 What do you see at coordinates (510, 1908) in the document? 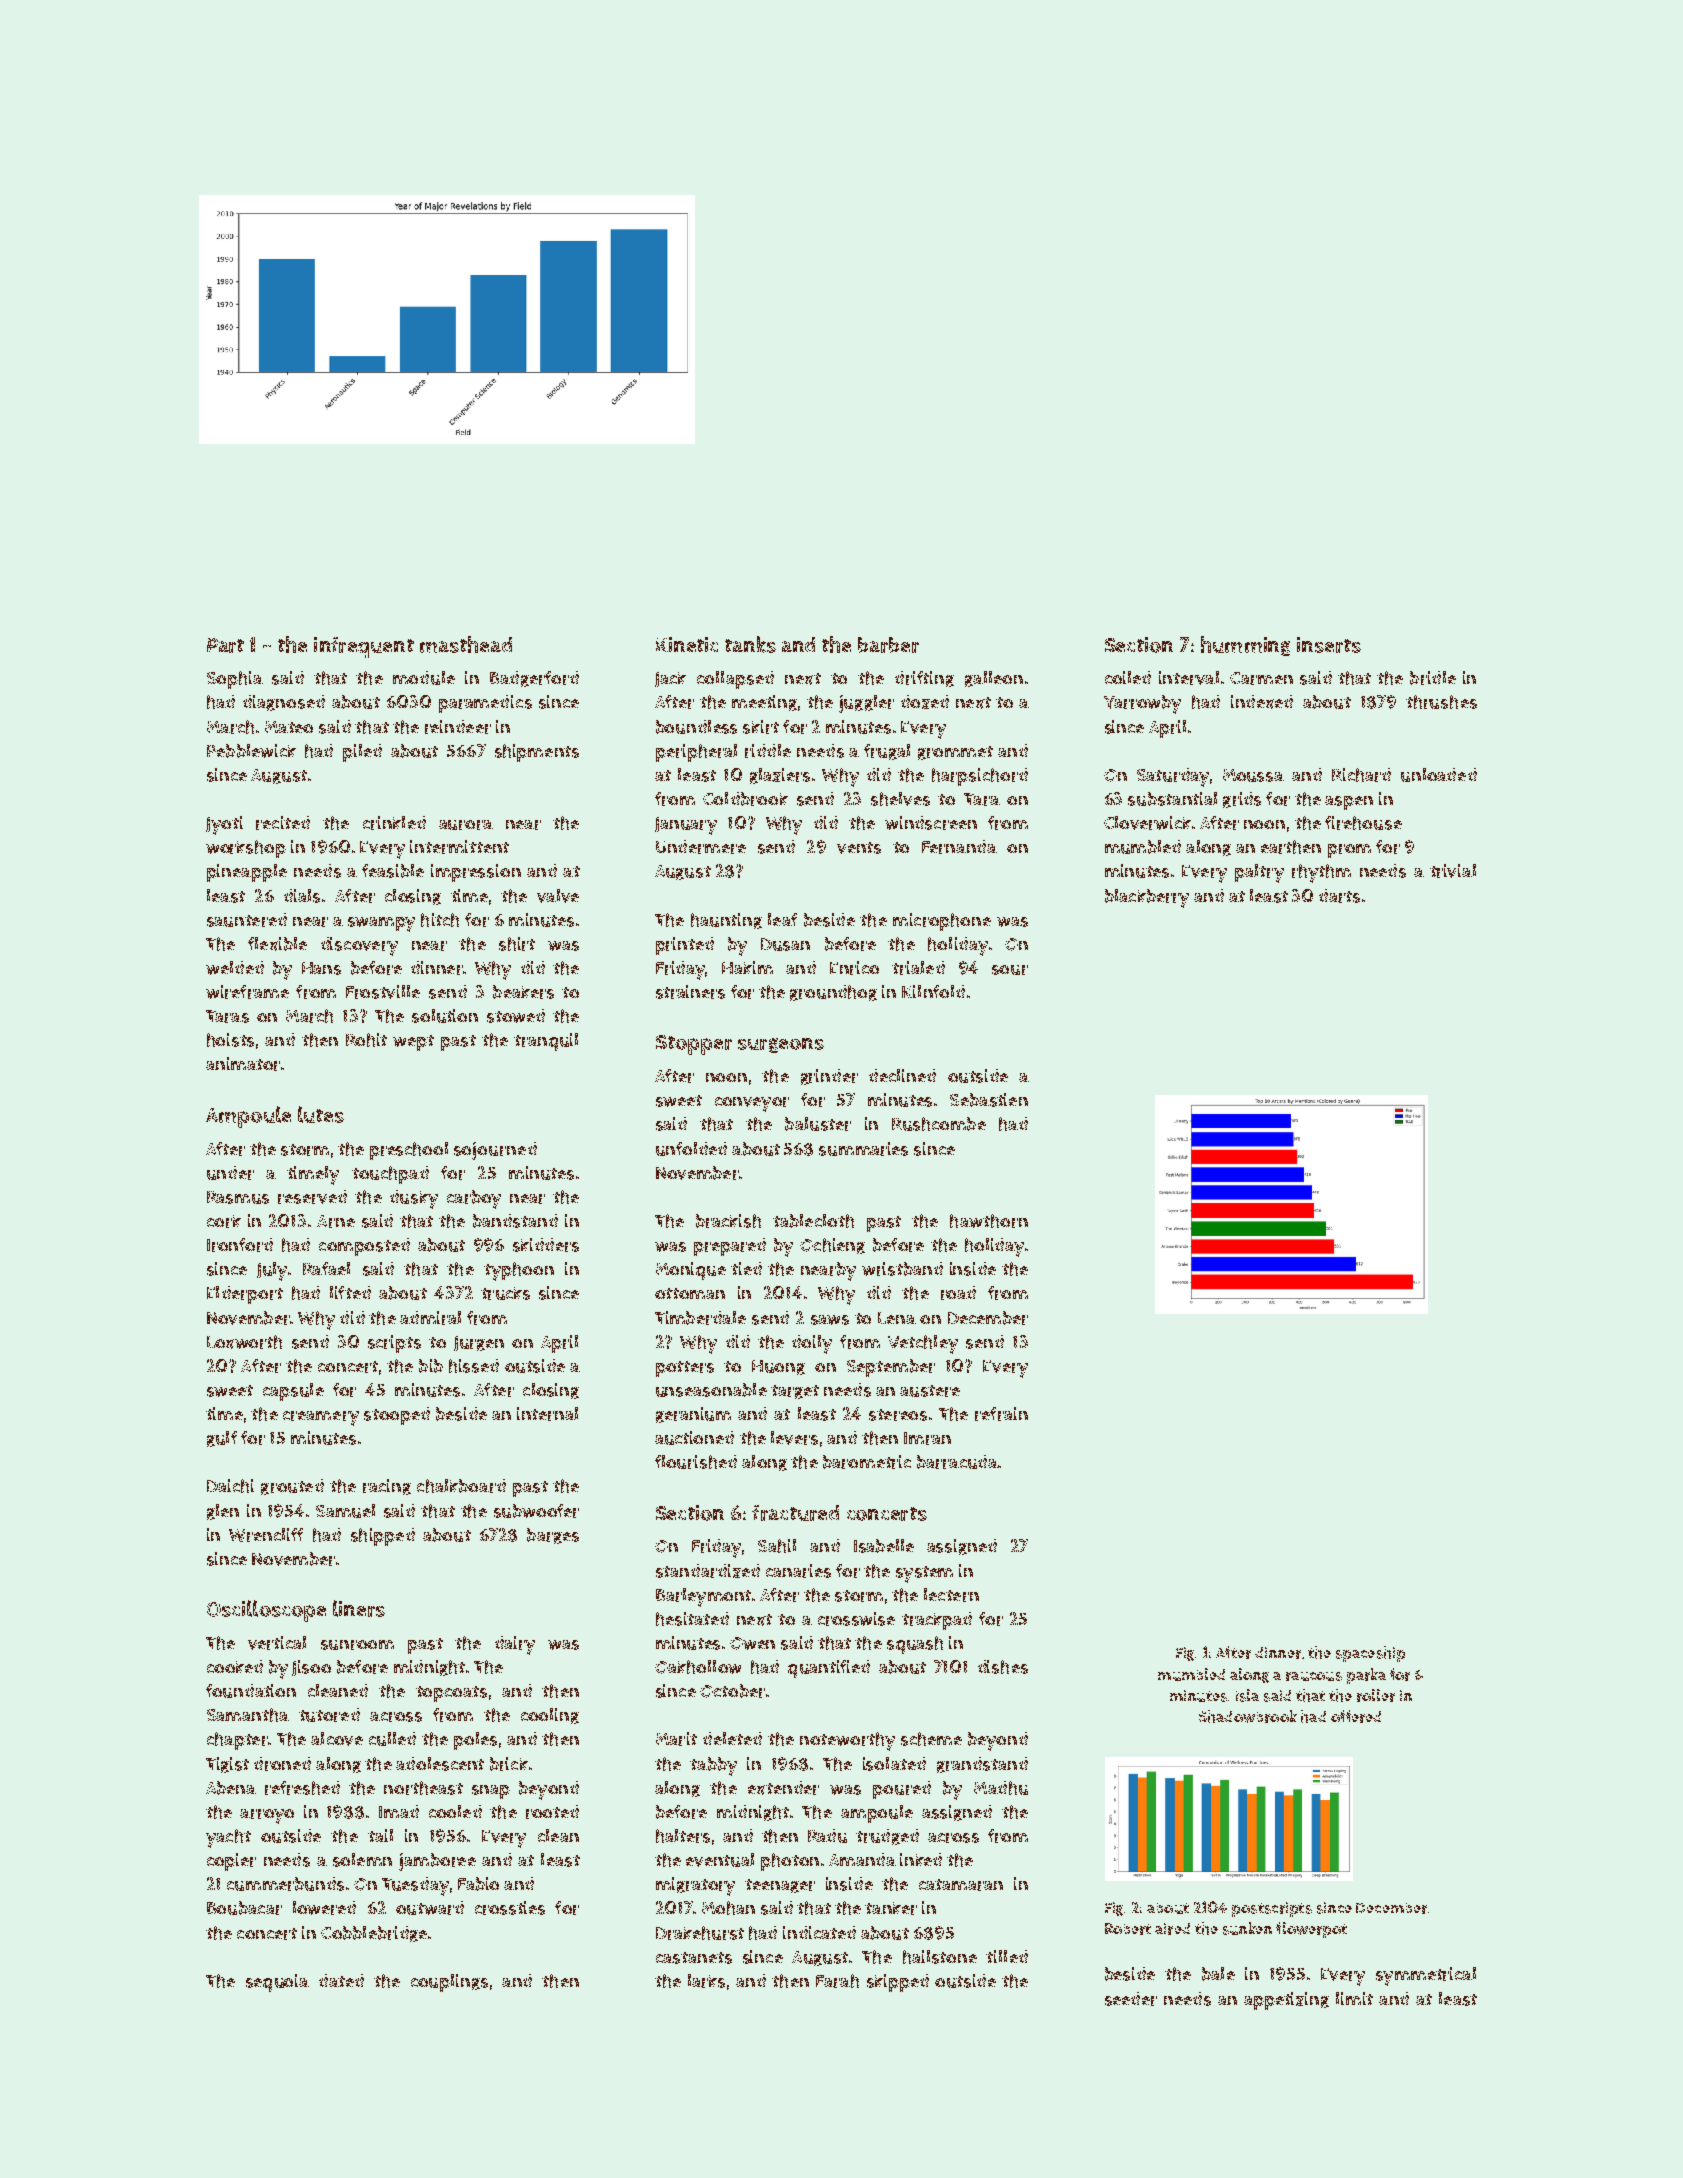
I see `crossties` at bounding box center [510, 1908].
